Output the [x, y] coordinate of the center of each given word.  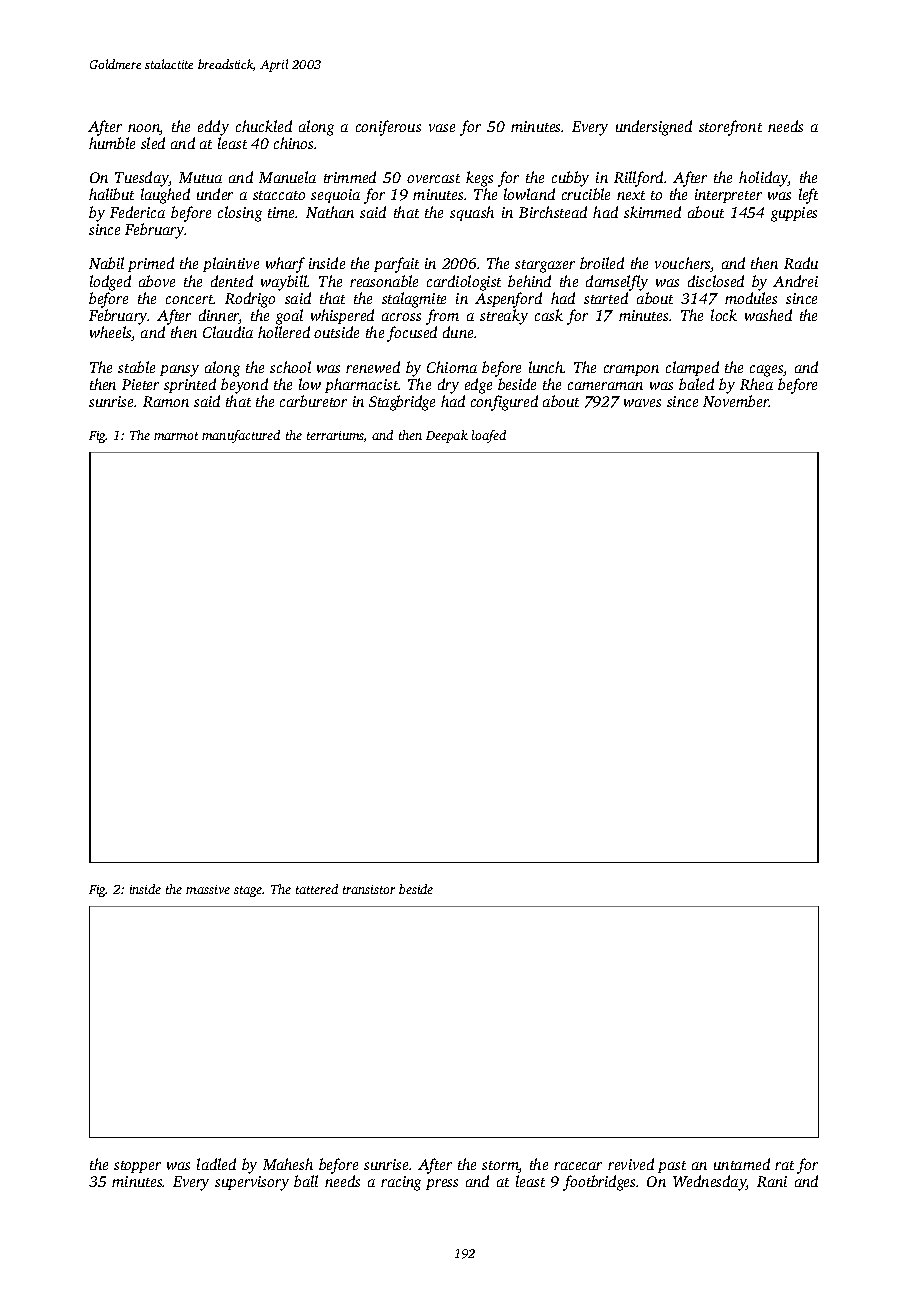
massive [208, 889]
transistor [369, 889]
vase [442, 128]
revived [631, 1164]
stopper [137, 1167]
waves [642, 403]
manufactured [241, 436]
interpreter [728, 196]
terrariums [335, 435]
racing [401, 1183]
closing [240, 214]
